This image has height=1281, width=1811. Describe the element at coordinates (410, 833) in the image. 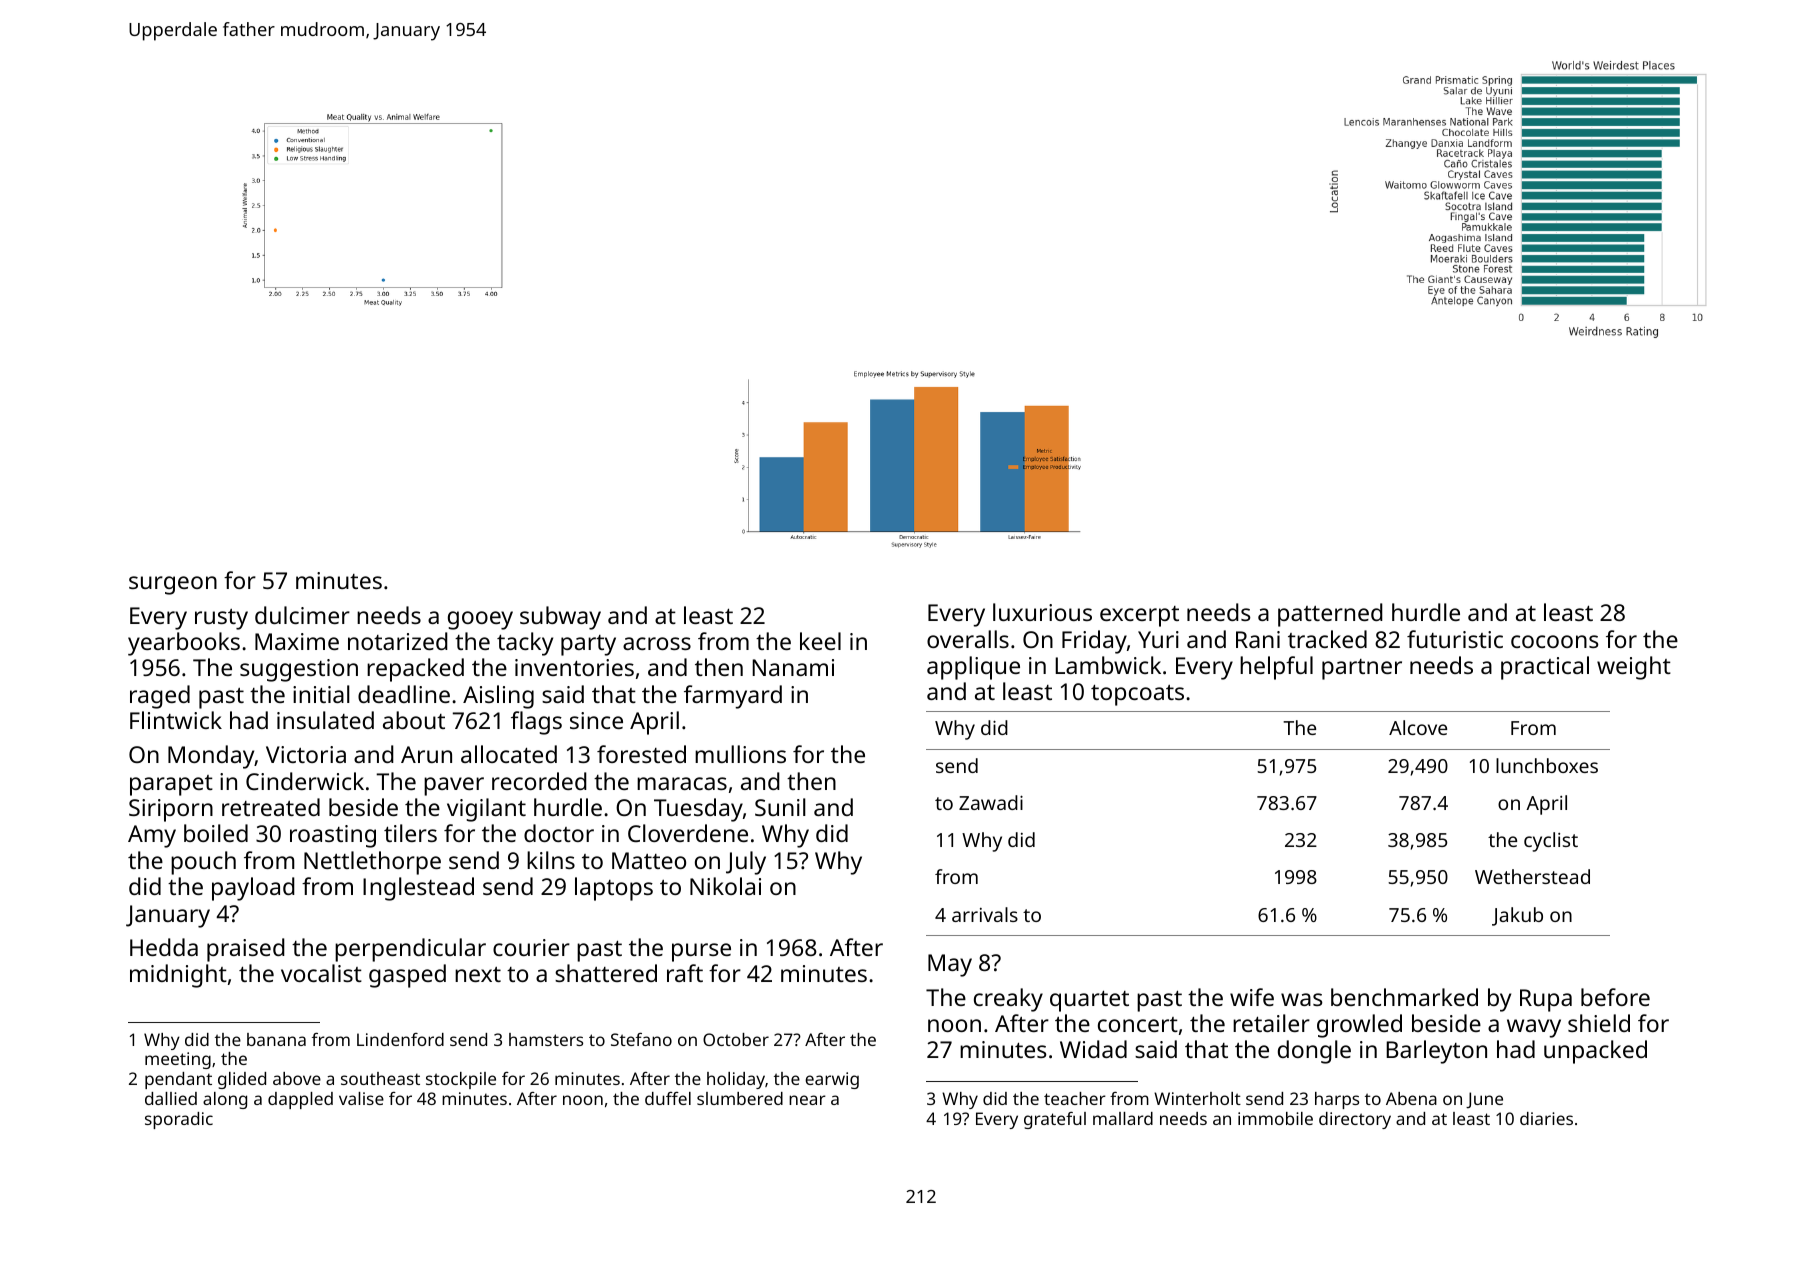

I see `tilers` at that location.
